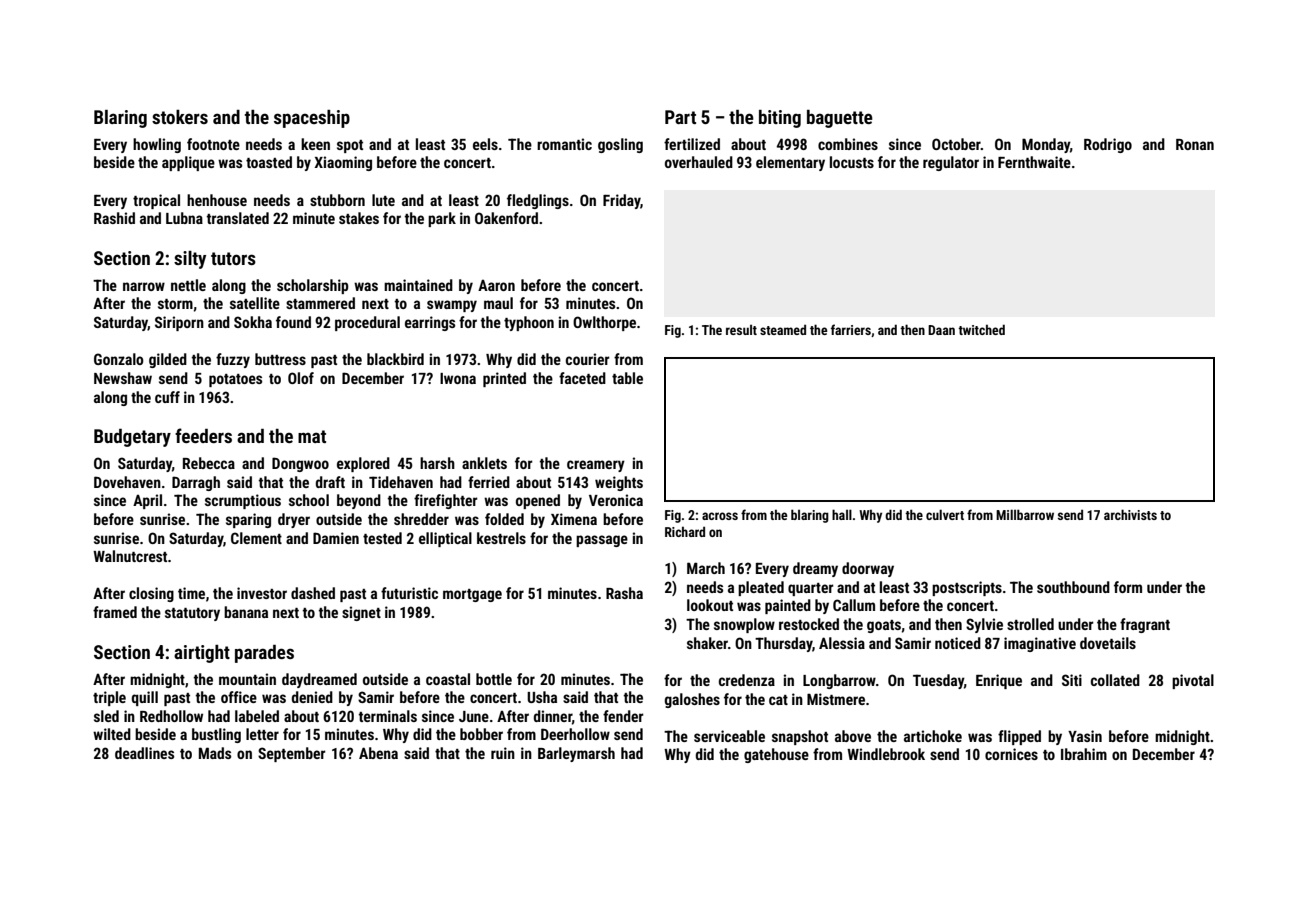 This screenshot has height=924, width=1308. I want to click on banana, so click(246, 612).
